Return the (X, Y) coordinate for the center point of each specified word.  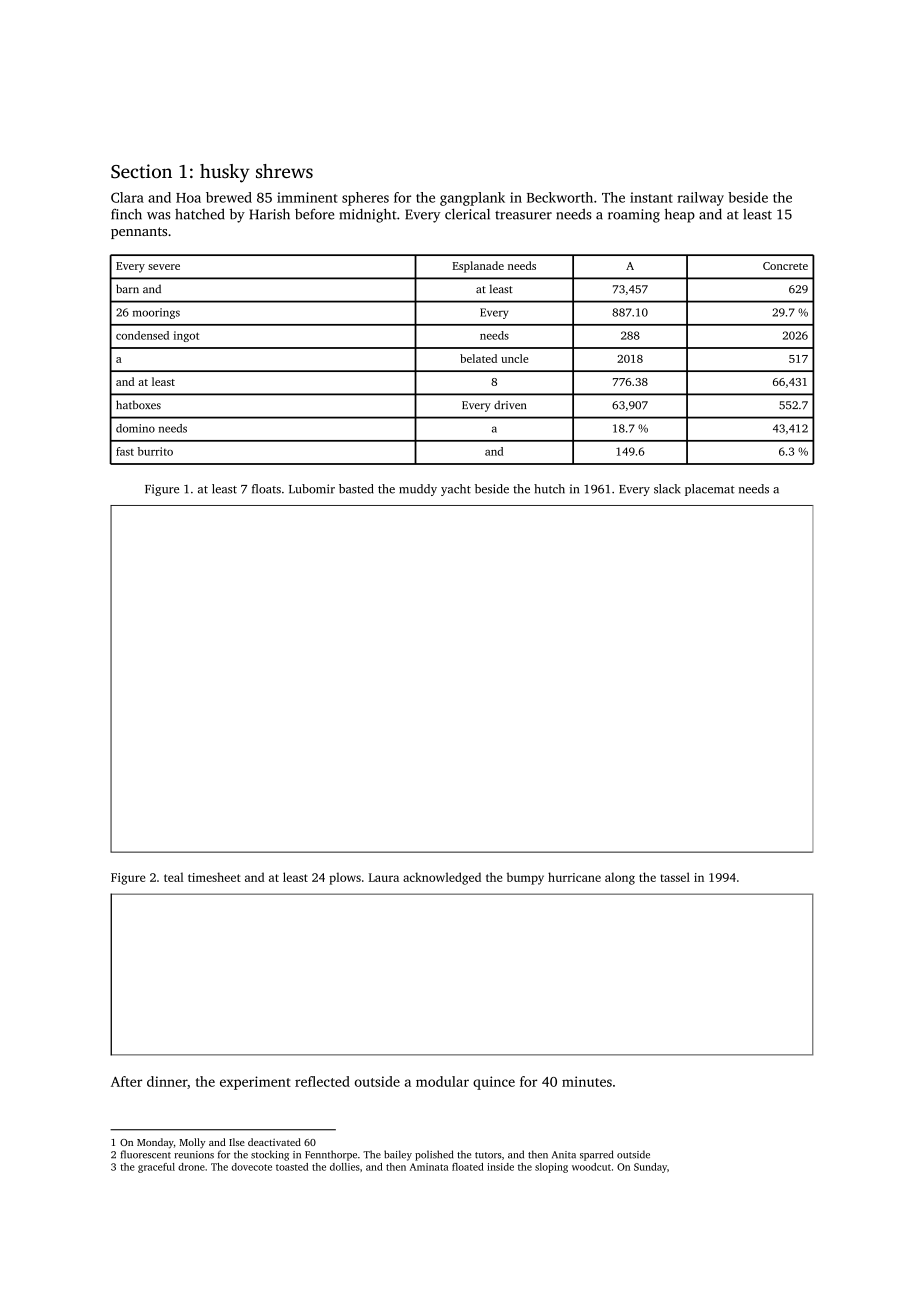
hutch (549, 489)
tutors (488, 1155)
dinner (167, 1082)
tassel (675, 877)
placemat (710, 490)
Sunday (650, 1168)
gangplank (472, 199)
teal (173, 877)
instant (651, 197)
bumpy (525, 878)
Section (141, 171)
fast (125, 451)
